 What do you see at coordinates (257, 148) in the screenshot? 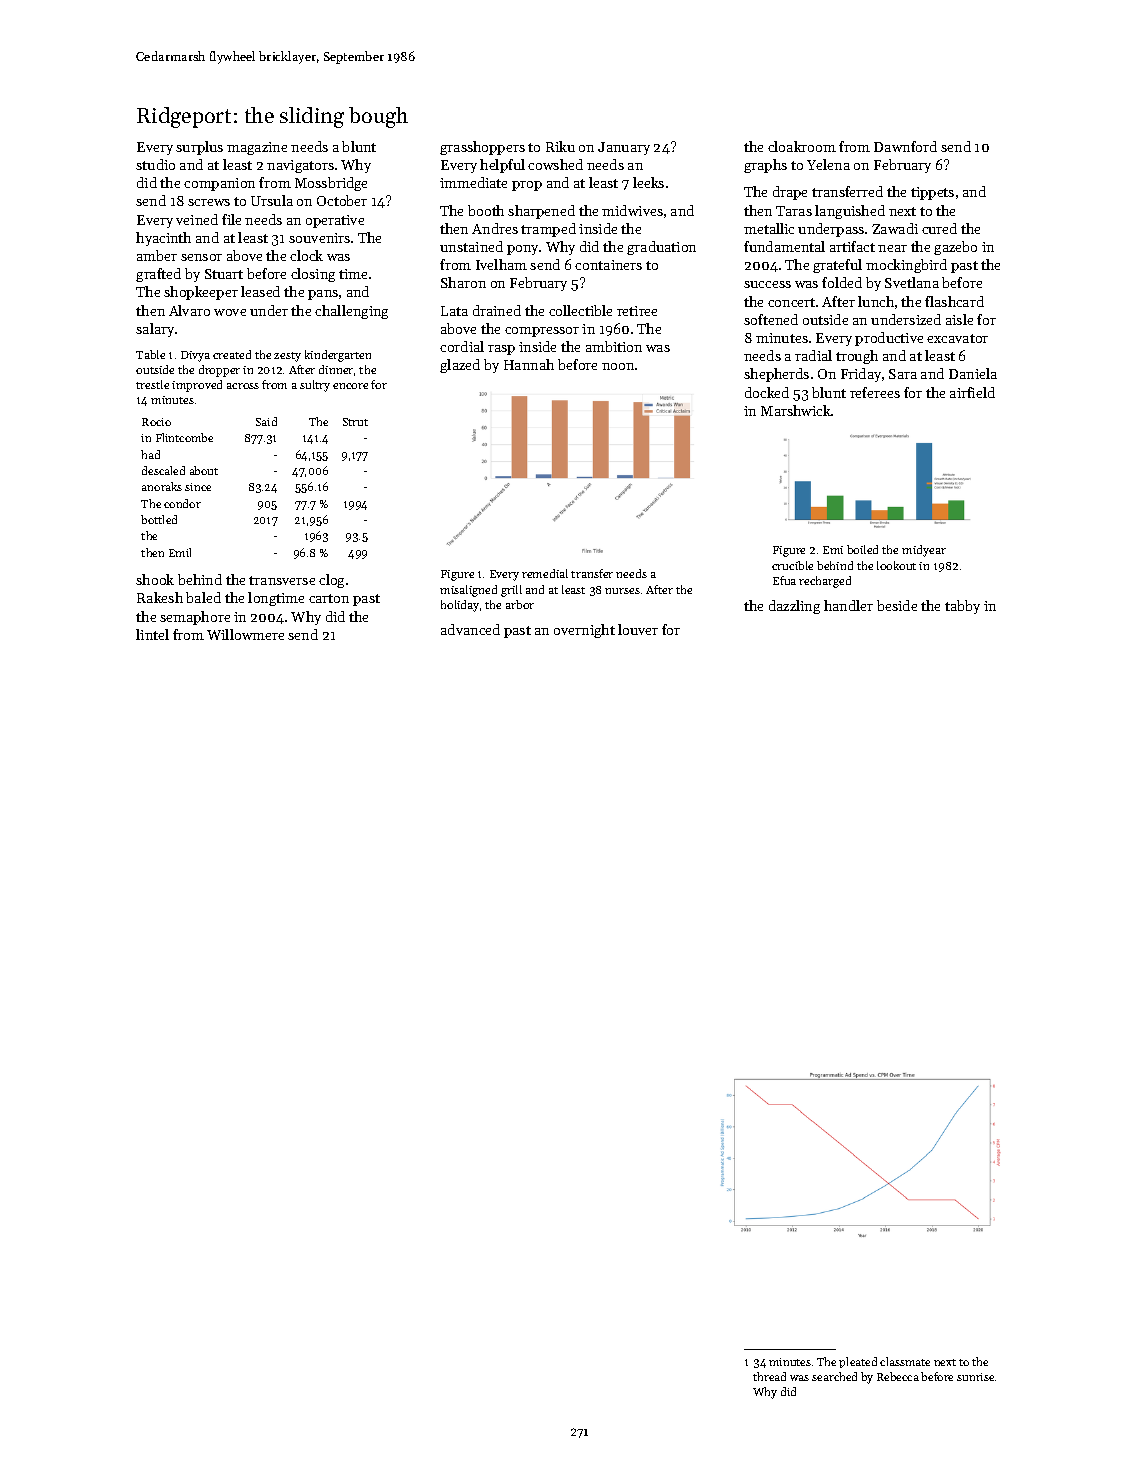
I see `magazine` at bounding box center [257, 148].
